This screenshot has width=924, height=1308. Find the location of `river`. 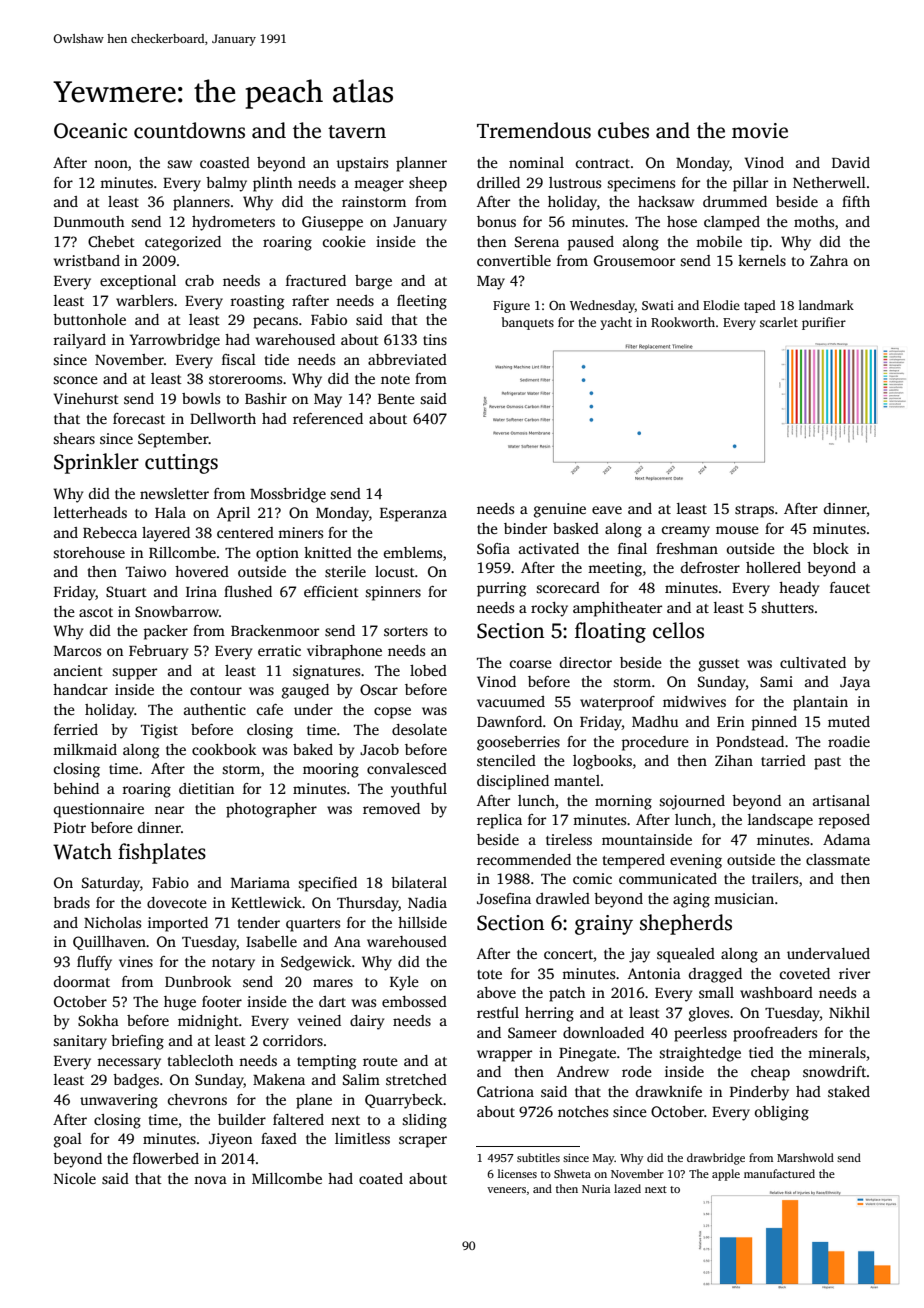

river is located at coordinates (854, 973).
